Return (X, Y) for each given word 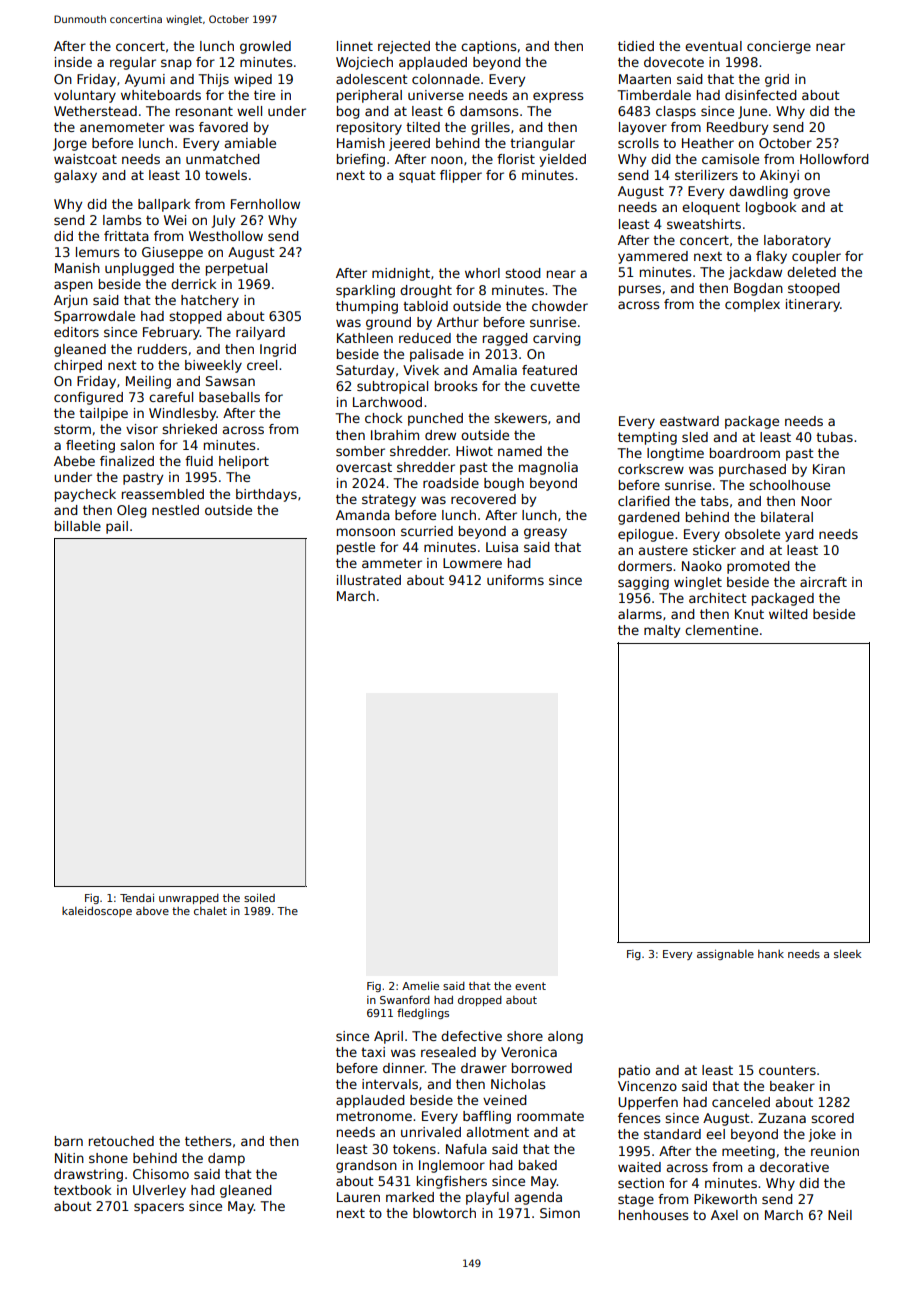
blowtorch (444, 1213)
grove (811, 193)
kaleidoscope (97, 911)
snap (176, 64)
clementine (721, 630)
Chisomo (161, 1174)
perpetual (236, 269)
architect (718, 598)
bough (504, 484)
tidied (636, 46)
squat (417, 177)
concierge (779, 47)
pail (117, 527)
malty (662, 631)
